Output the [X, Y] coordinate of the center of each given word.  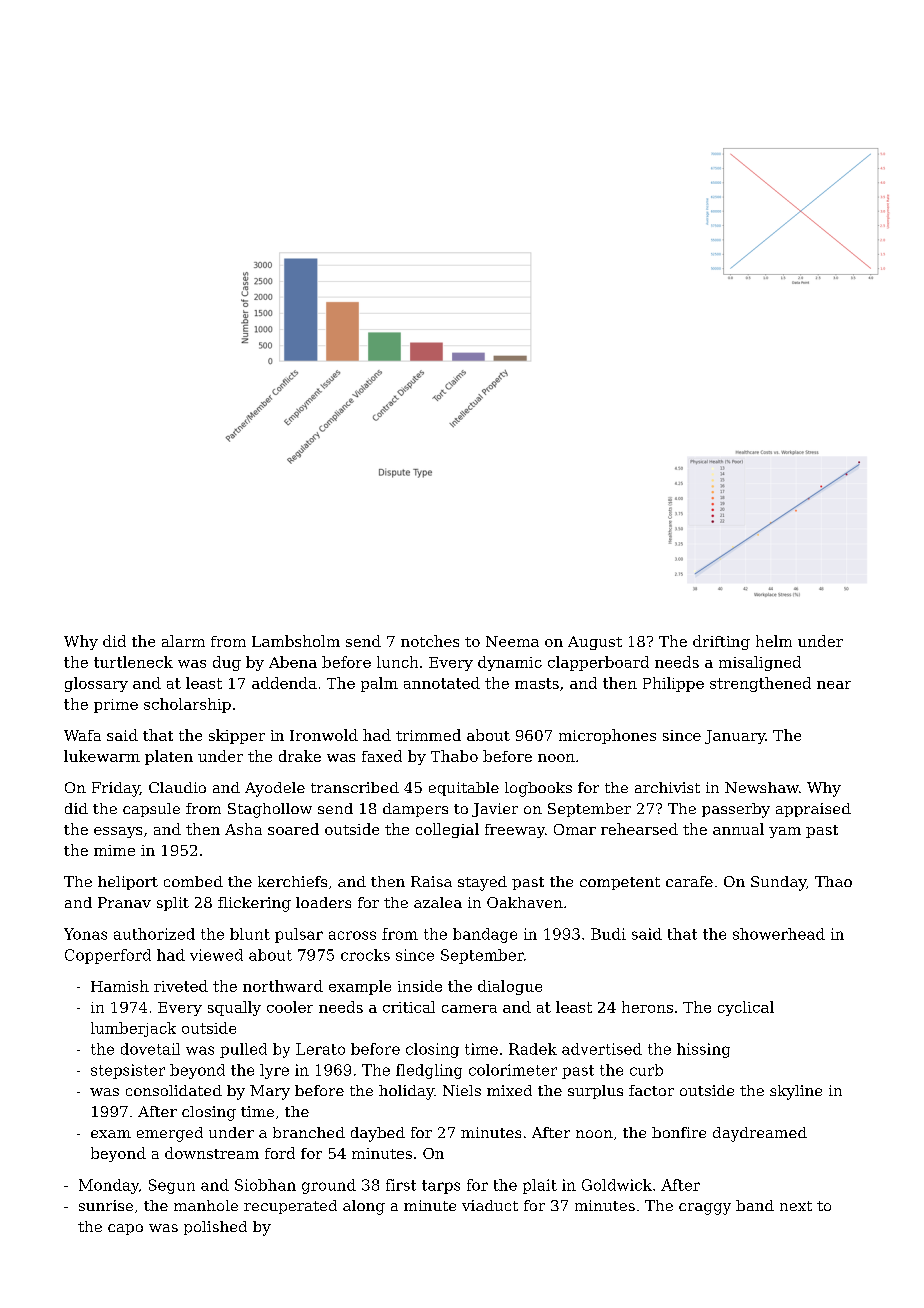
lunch [397, 662]
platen [169, 757]
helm [774, 641]
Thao [833, 881]
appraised [813, 810]
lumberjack [133, 1029]
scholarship [187, 705]
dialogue [510, 987]
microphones [607, 736]
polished [215, 1228]
